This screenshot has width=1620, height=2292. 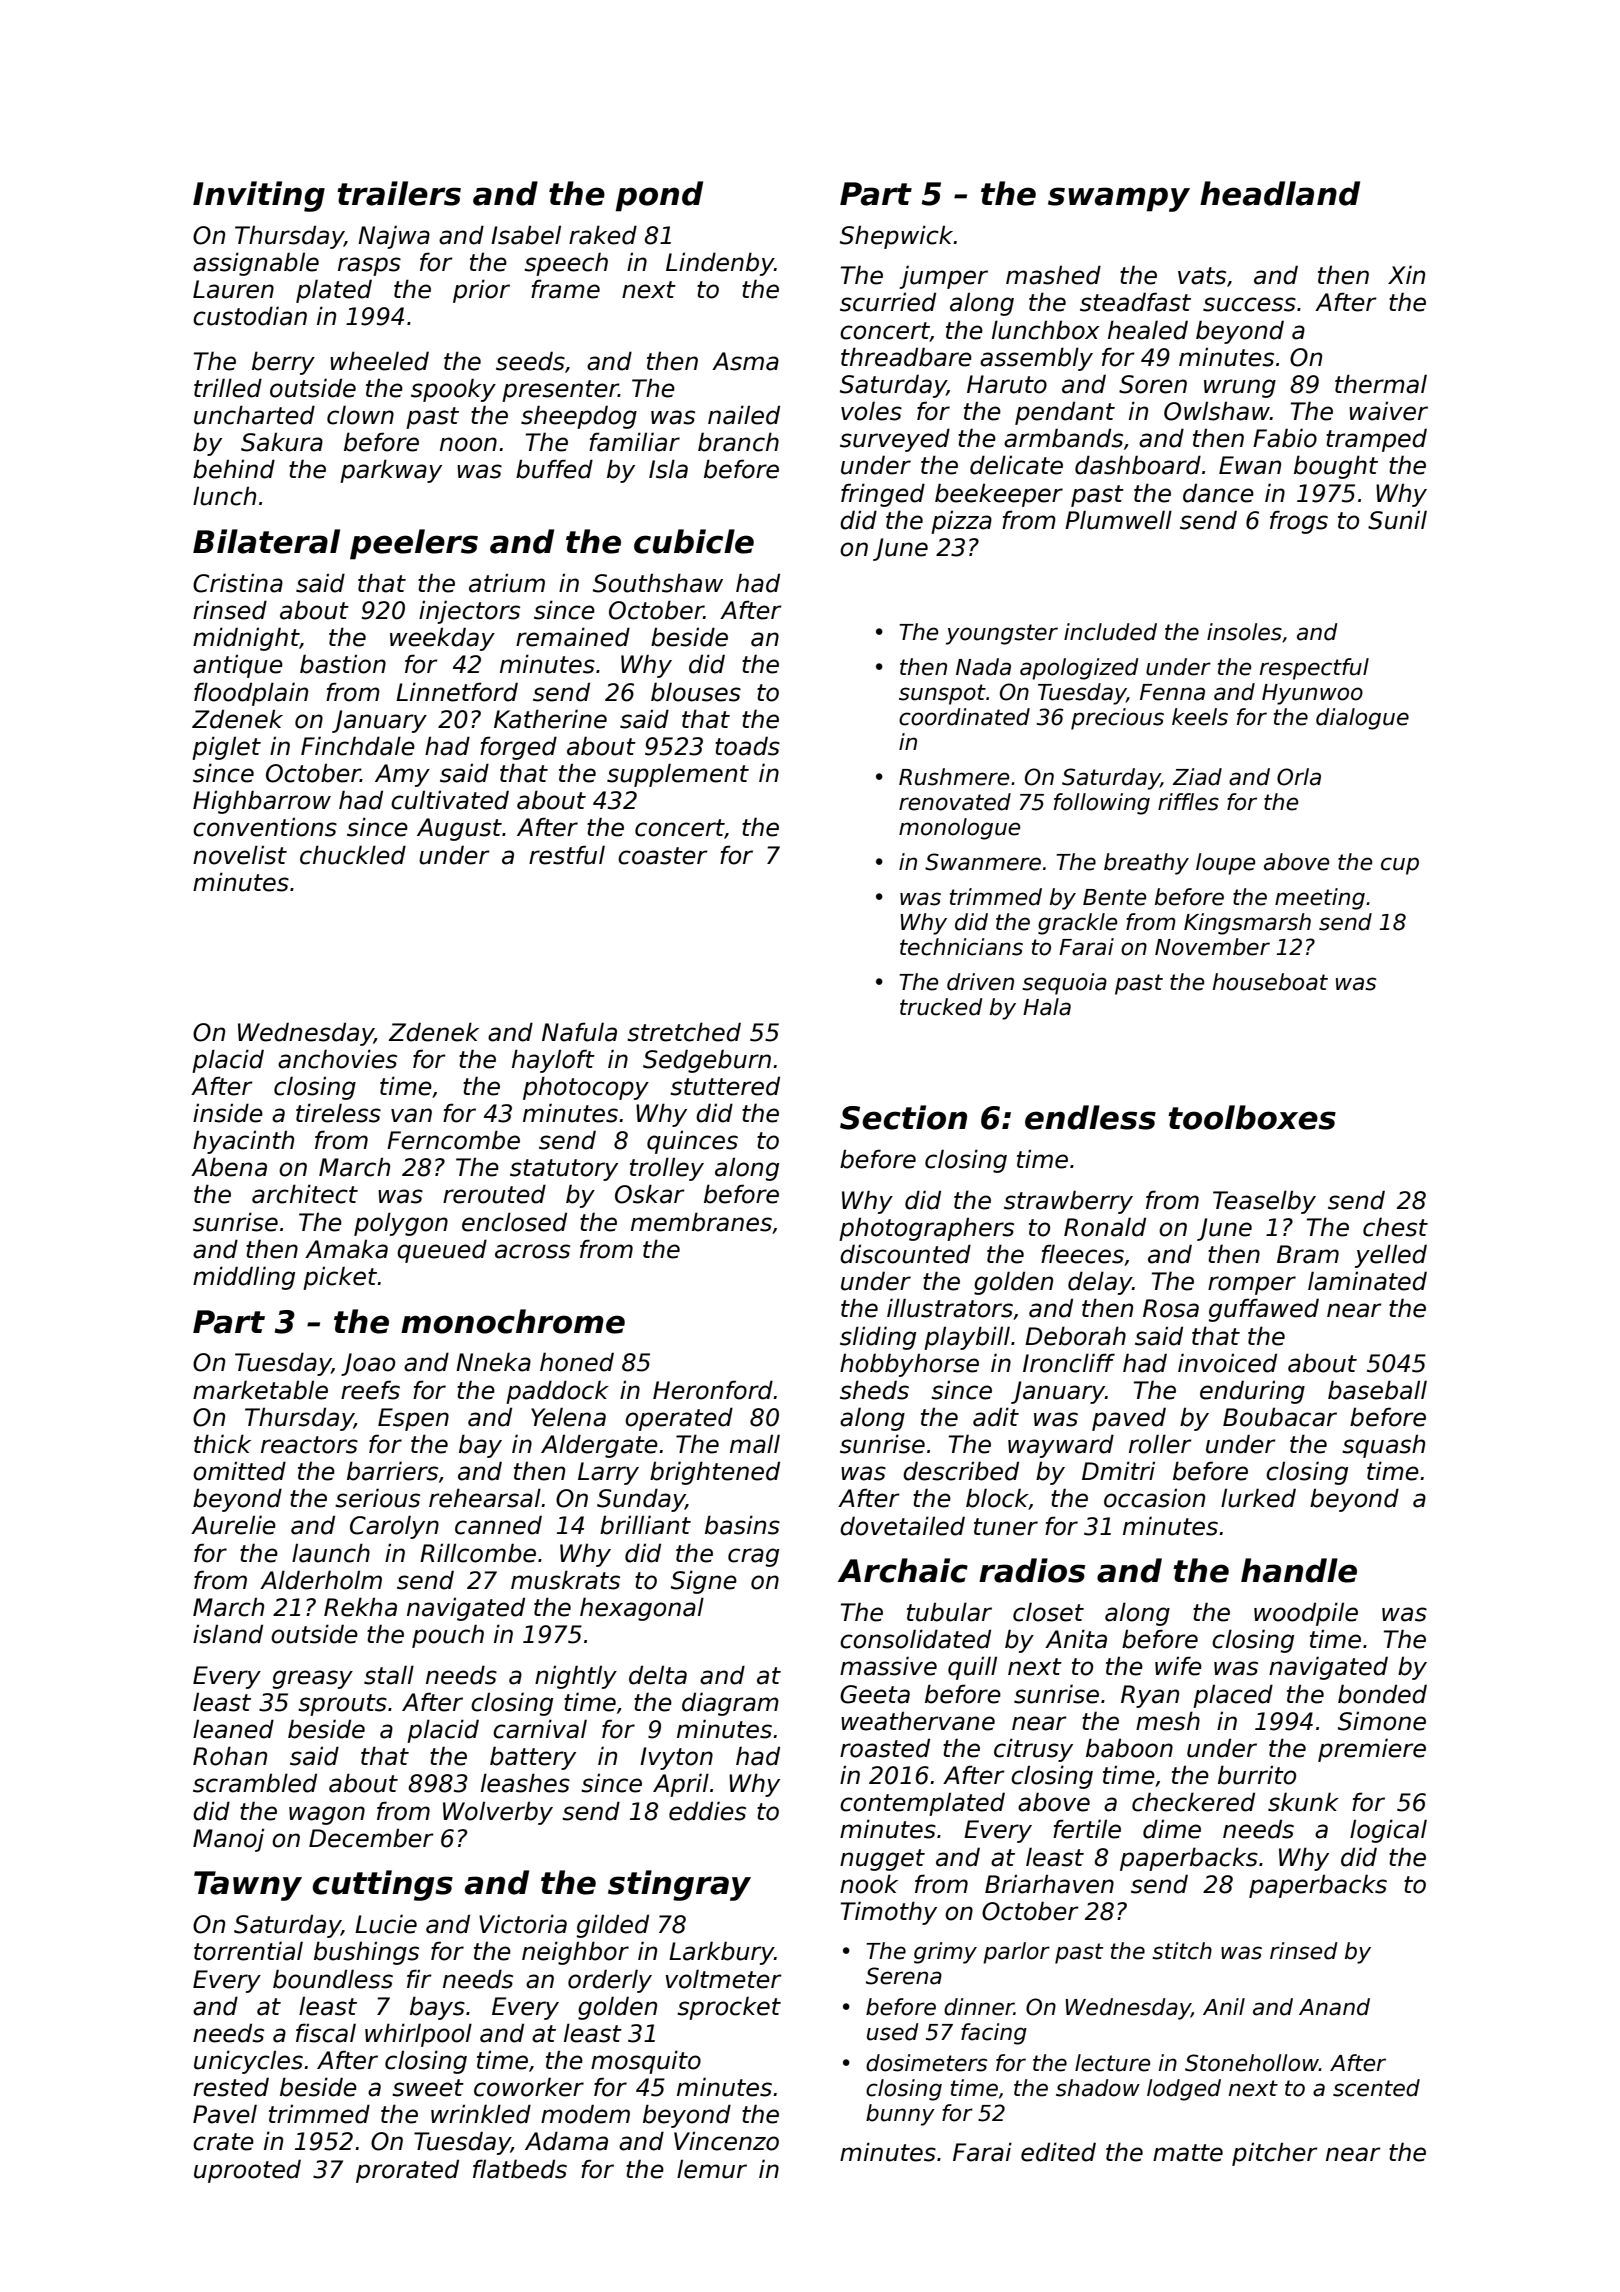 I want to click on dialogue, so click(x=1362, y=719).
